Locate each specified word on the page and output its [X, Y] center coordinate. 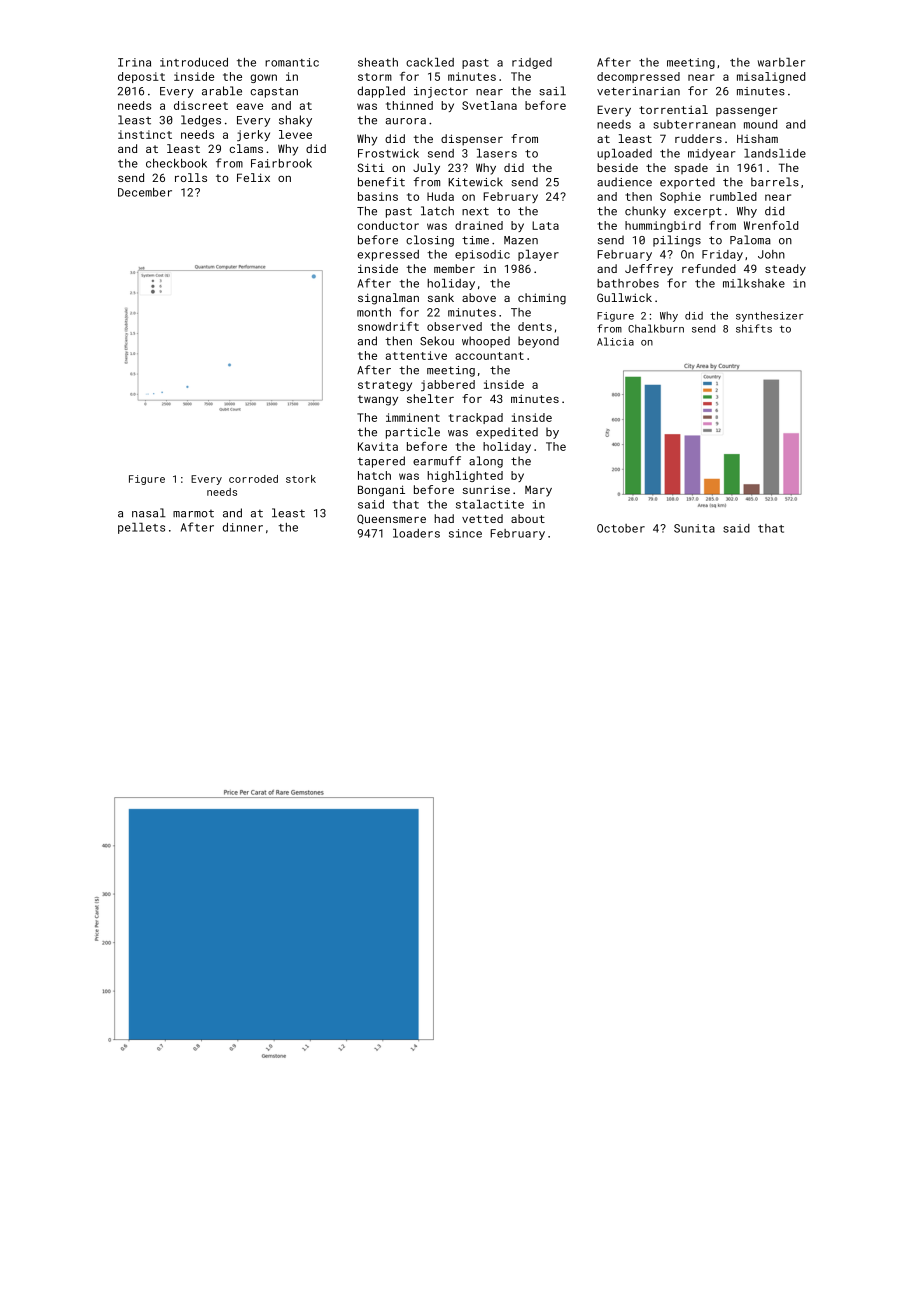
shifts [754, 328]
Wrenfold [771, 225]
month [374, 312]
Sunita [694, 528]
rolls [191, 177]
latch [437, 211]
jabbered [448, 385]
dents [535, 326]
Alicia [615, 341]
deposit [141, 77]
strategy [385, 386]
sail [552, 91]
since [465, 533]
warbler [781, 62]
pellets [141, 528]
